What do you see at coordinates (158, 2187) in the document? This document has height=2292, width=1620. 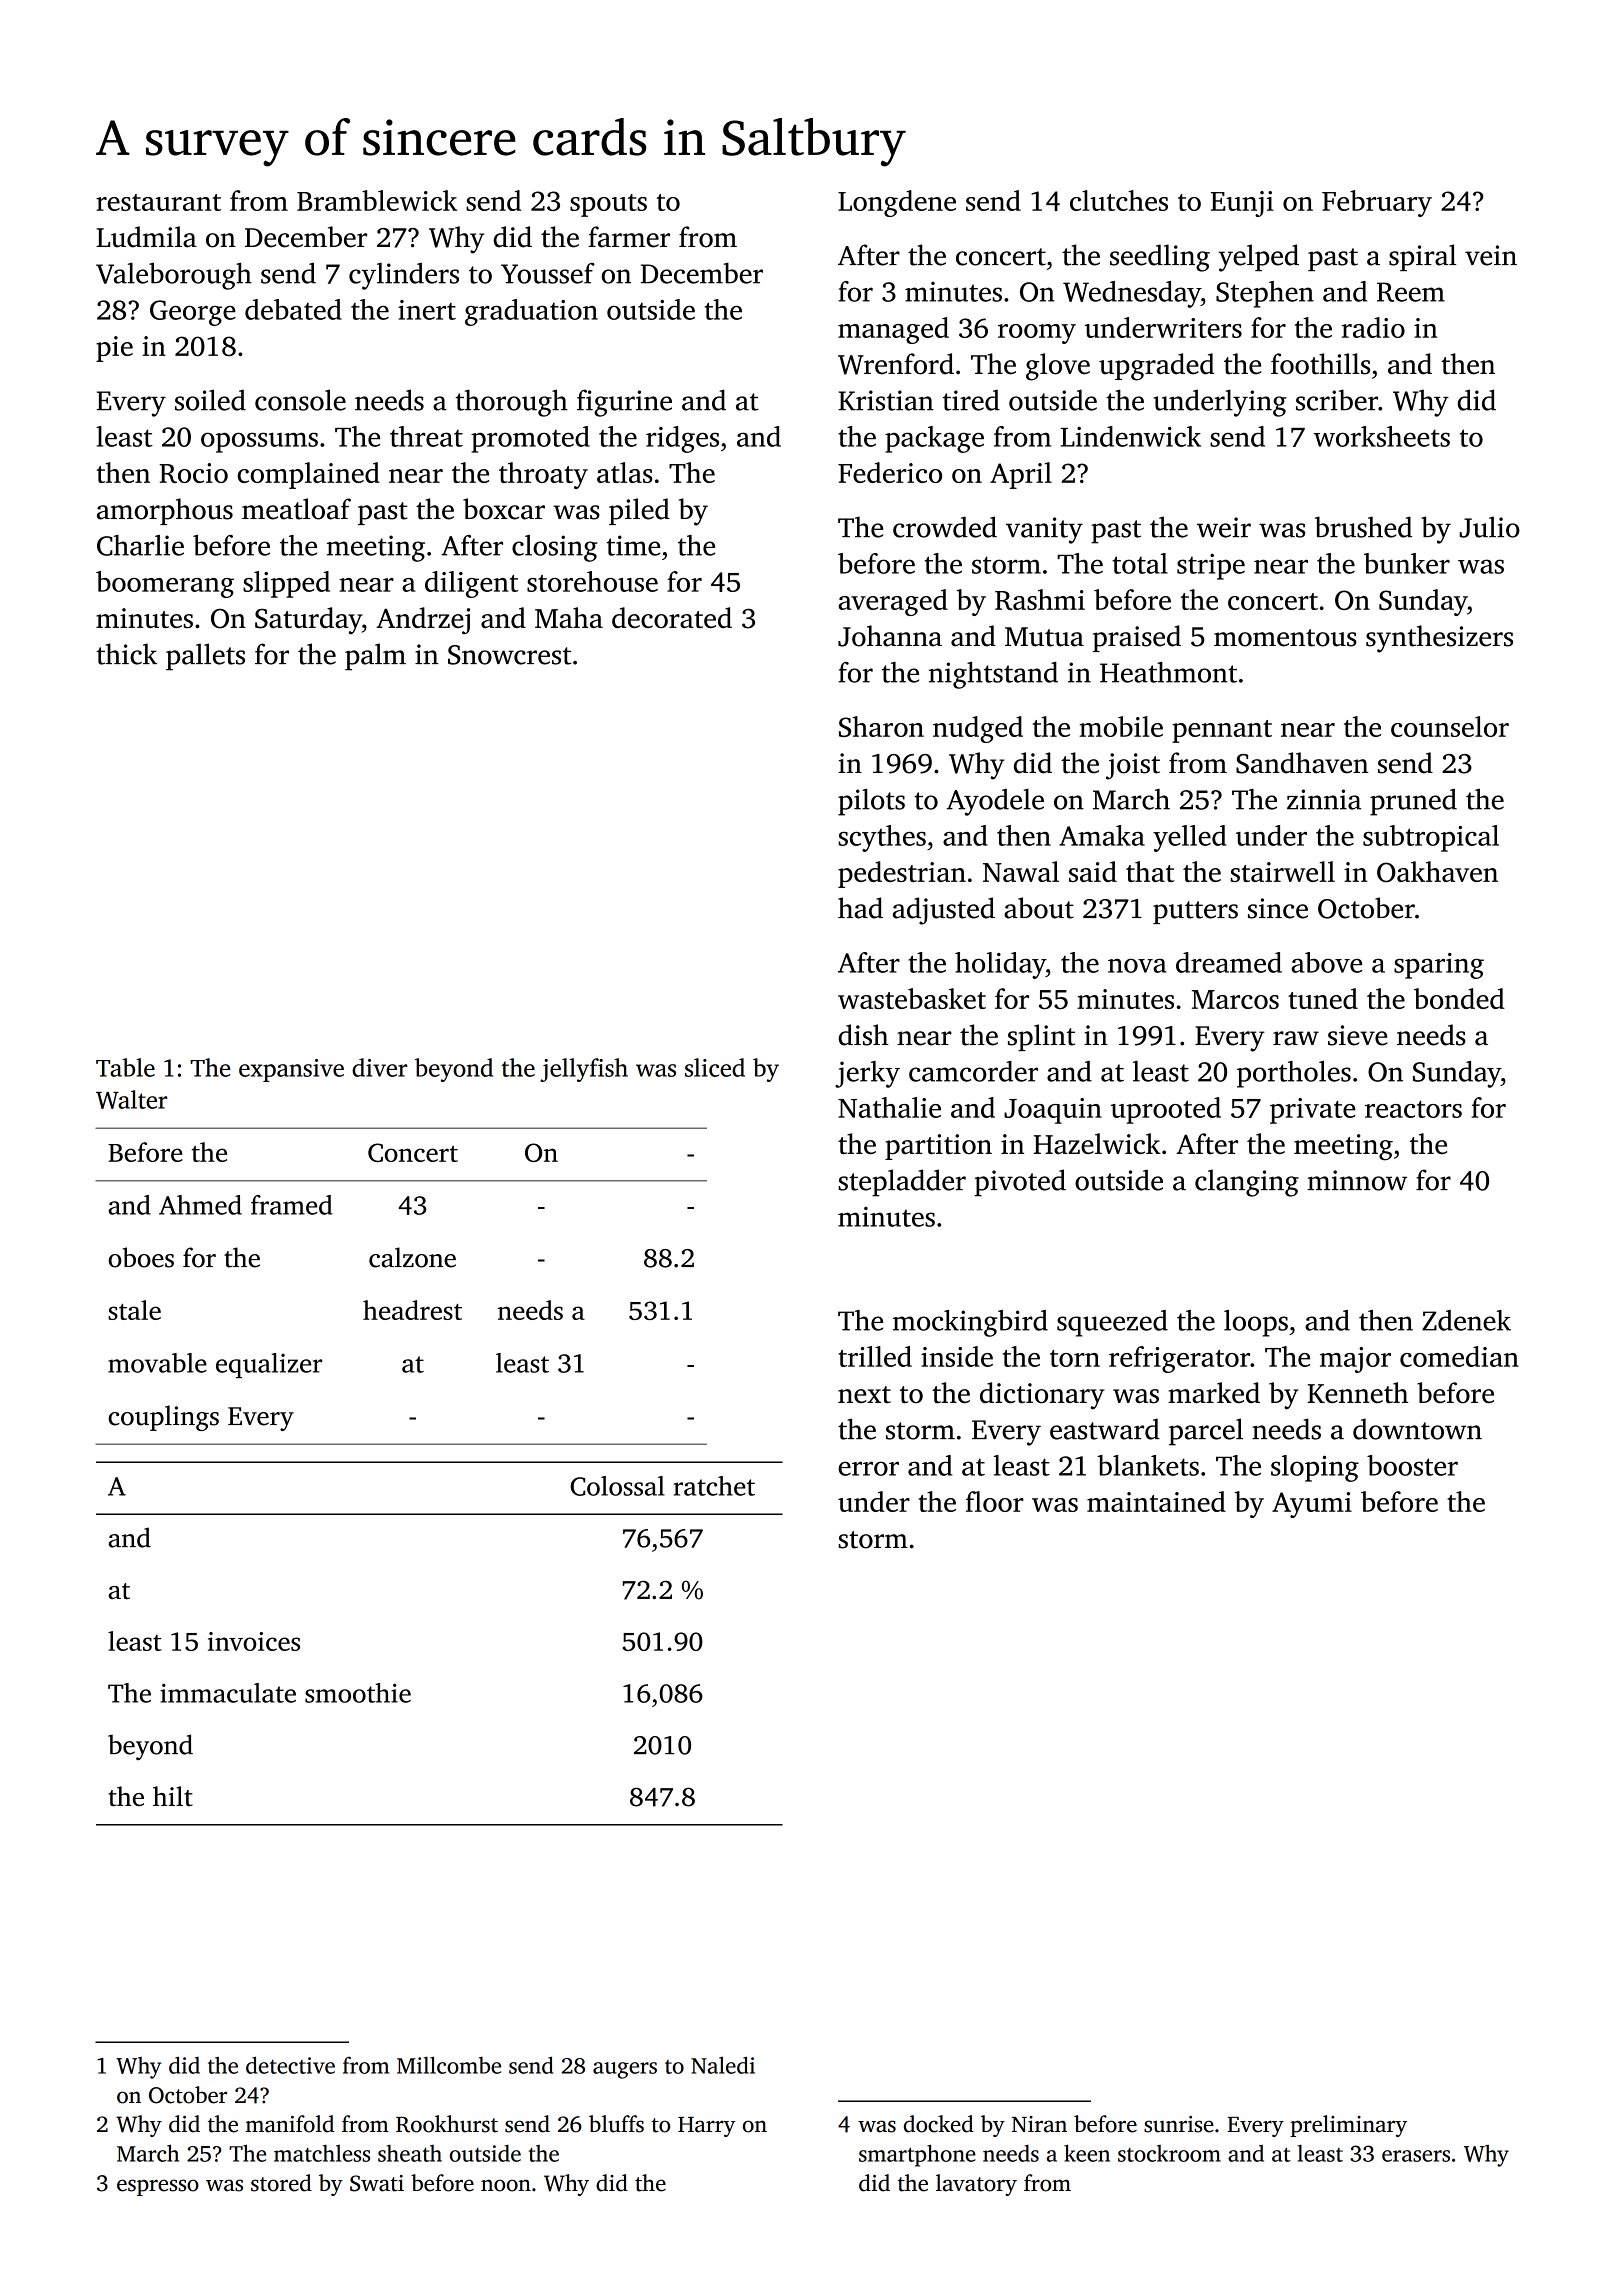 I see `espresso` at bounding box center [158, 2187].
